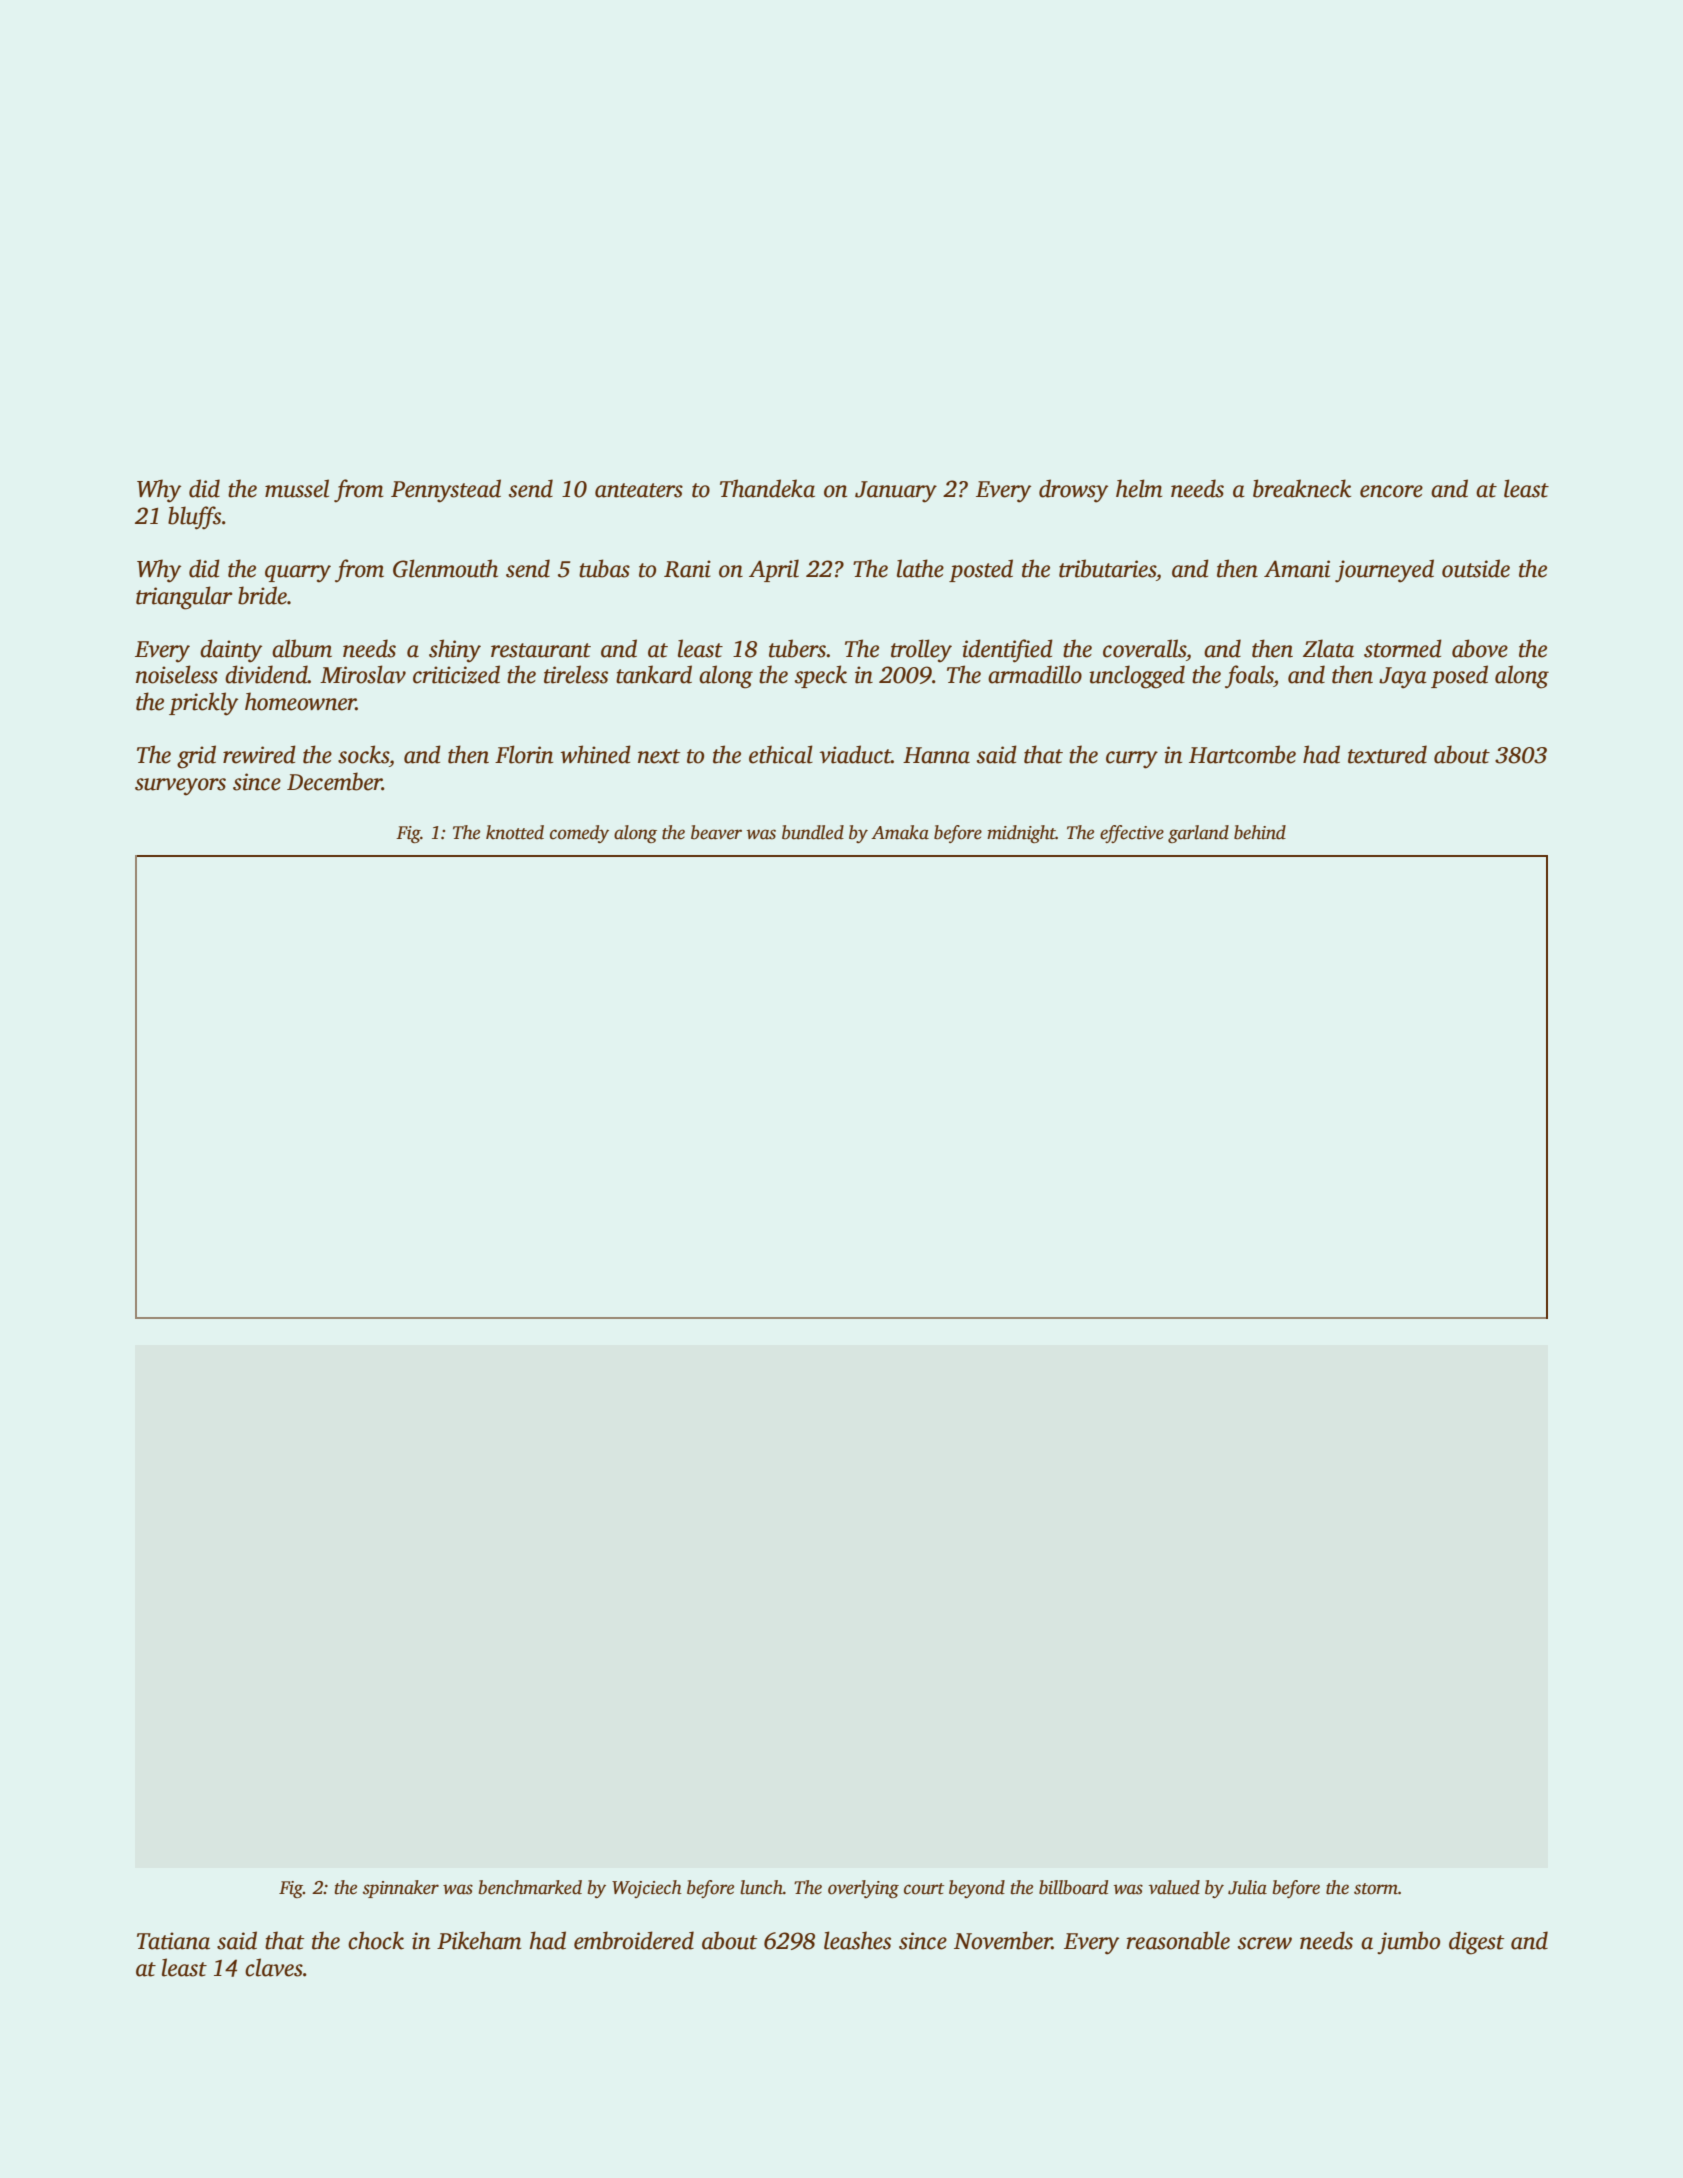  Describe the element at coordinates (1021, 834) in the screenshot. I see `midnight` at that location.
